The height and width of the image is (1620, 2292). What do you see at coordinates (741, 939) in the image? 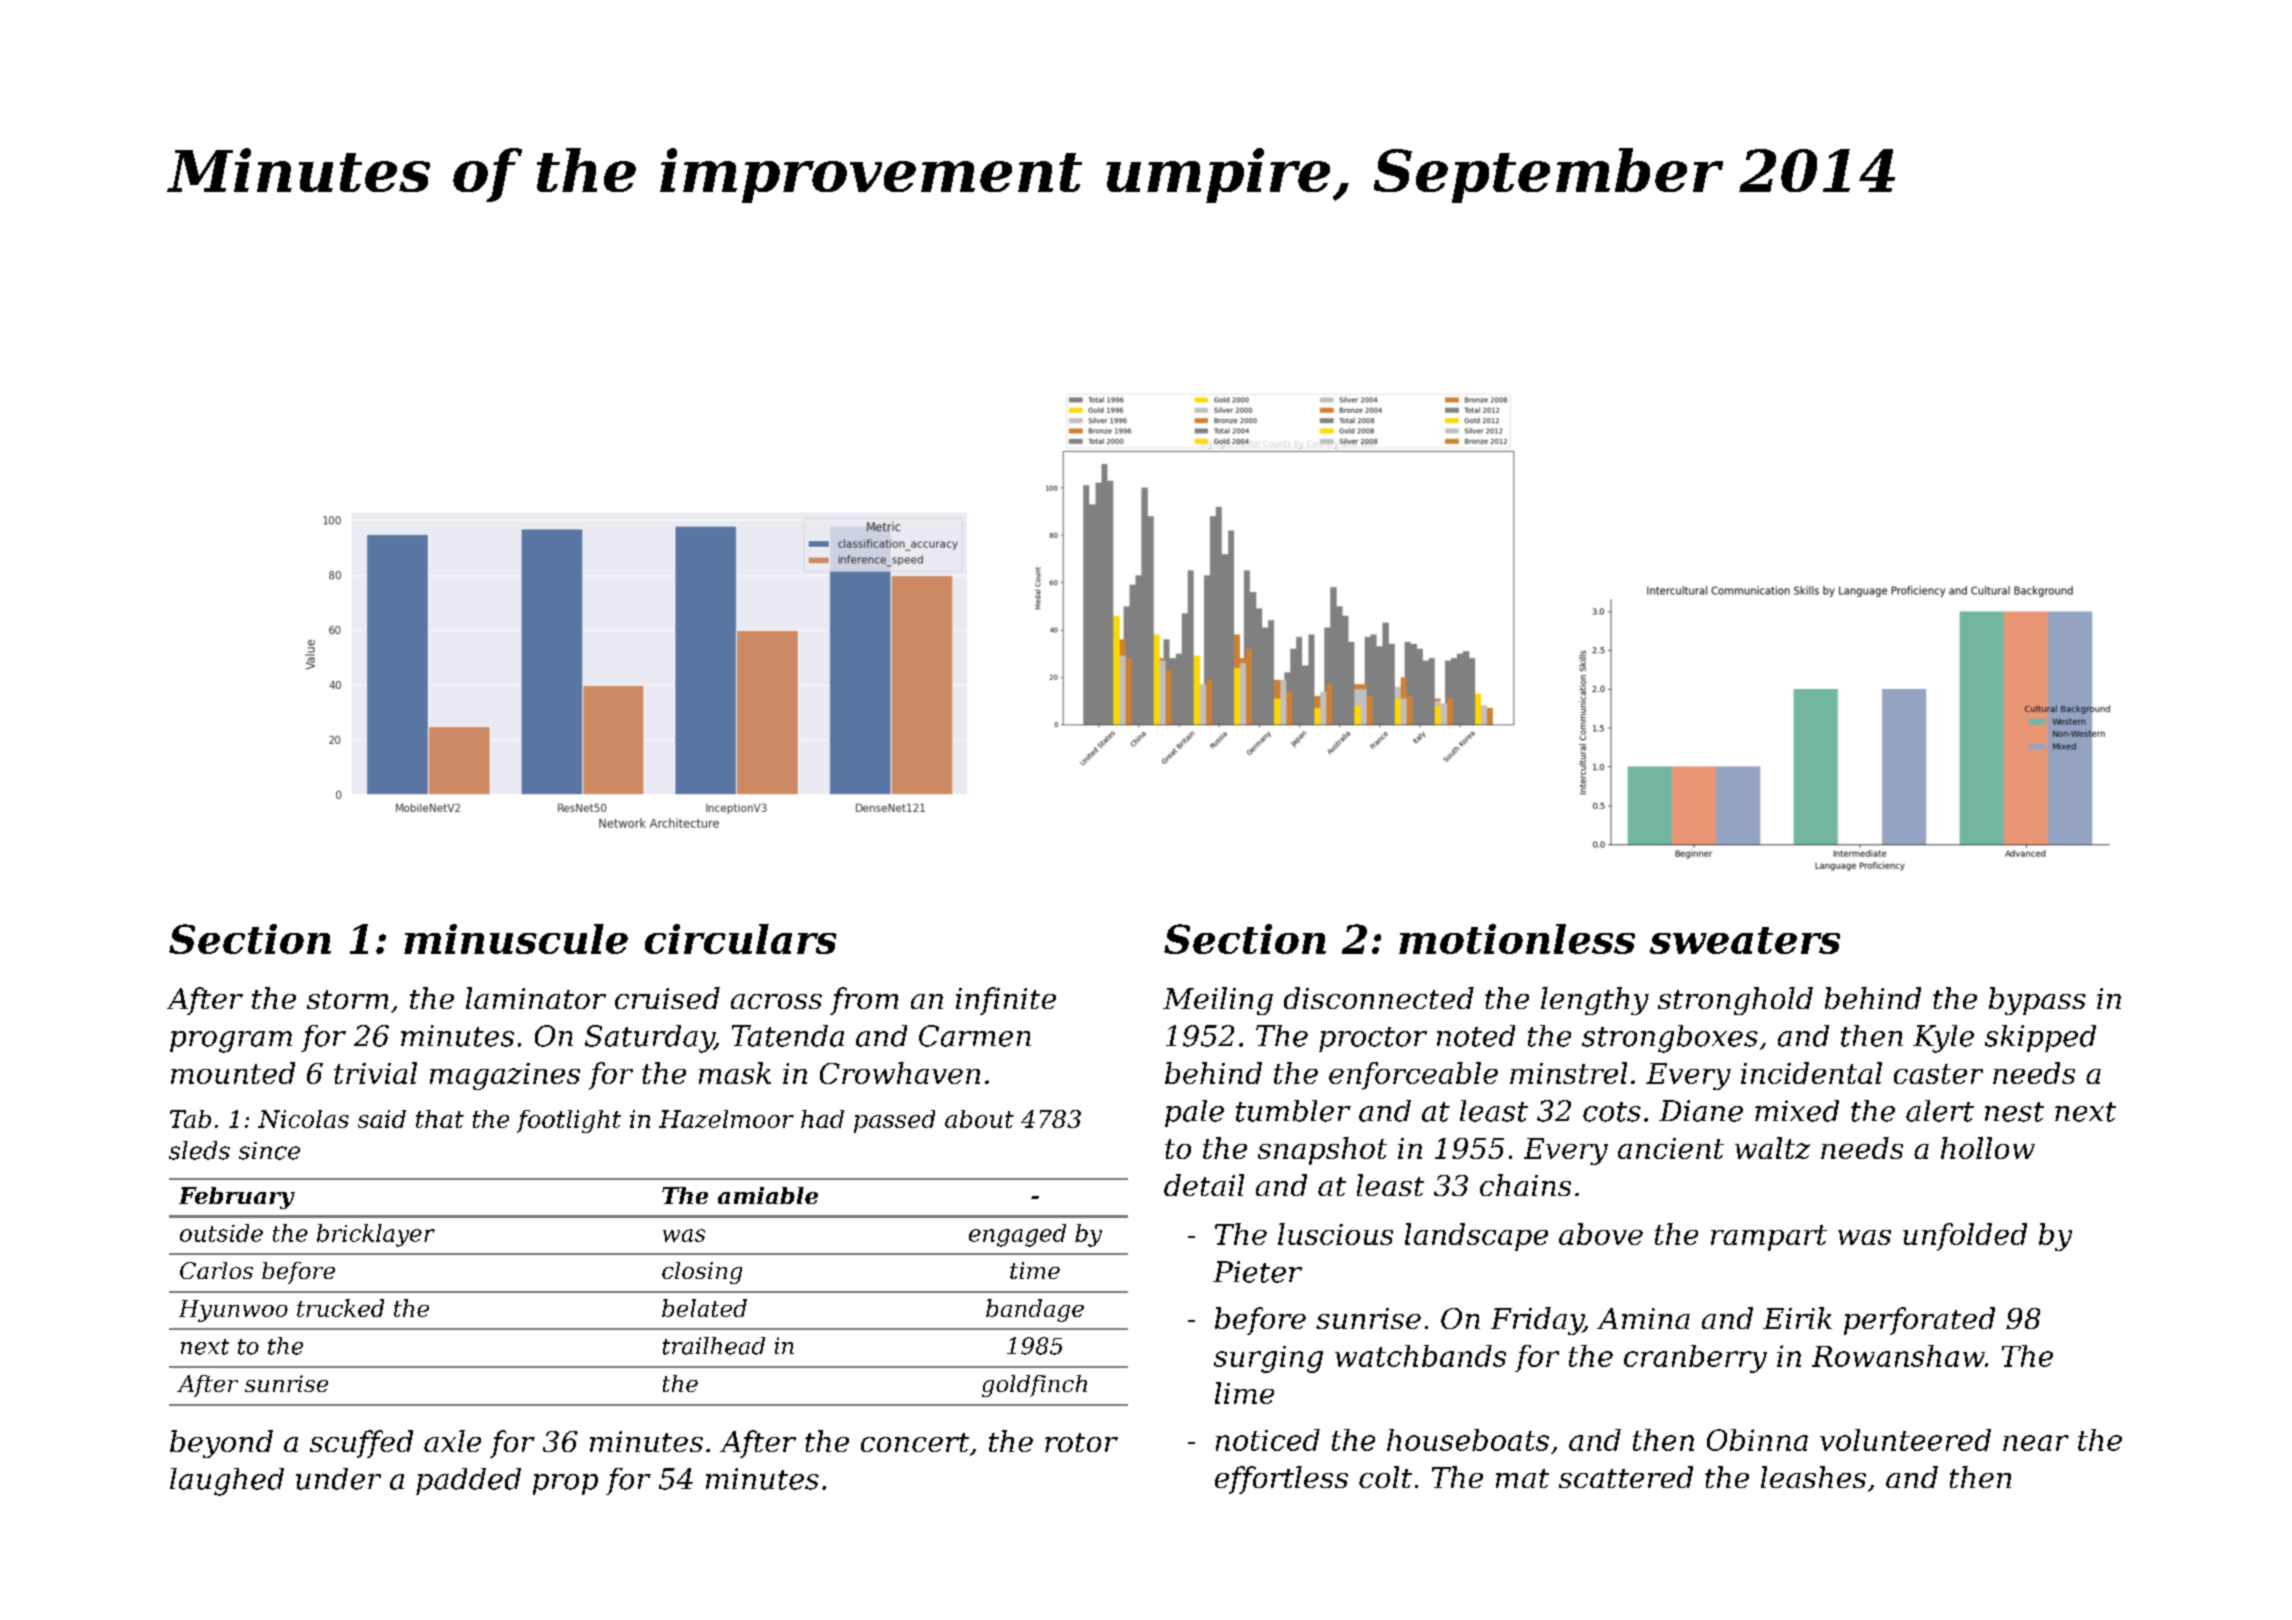
I see `circulars` at bounding box center [741, 939].
